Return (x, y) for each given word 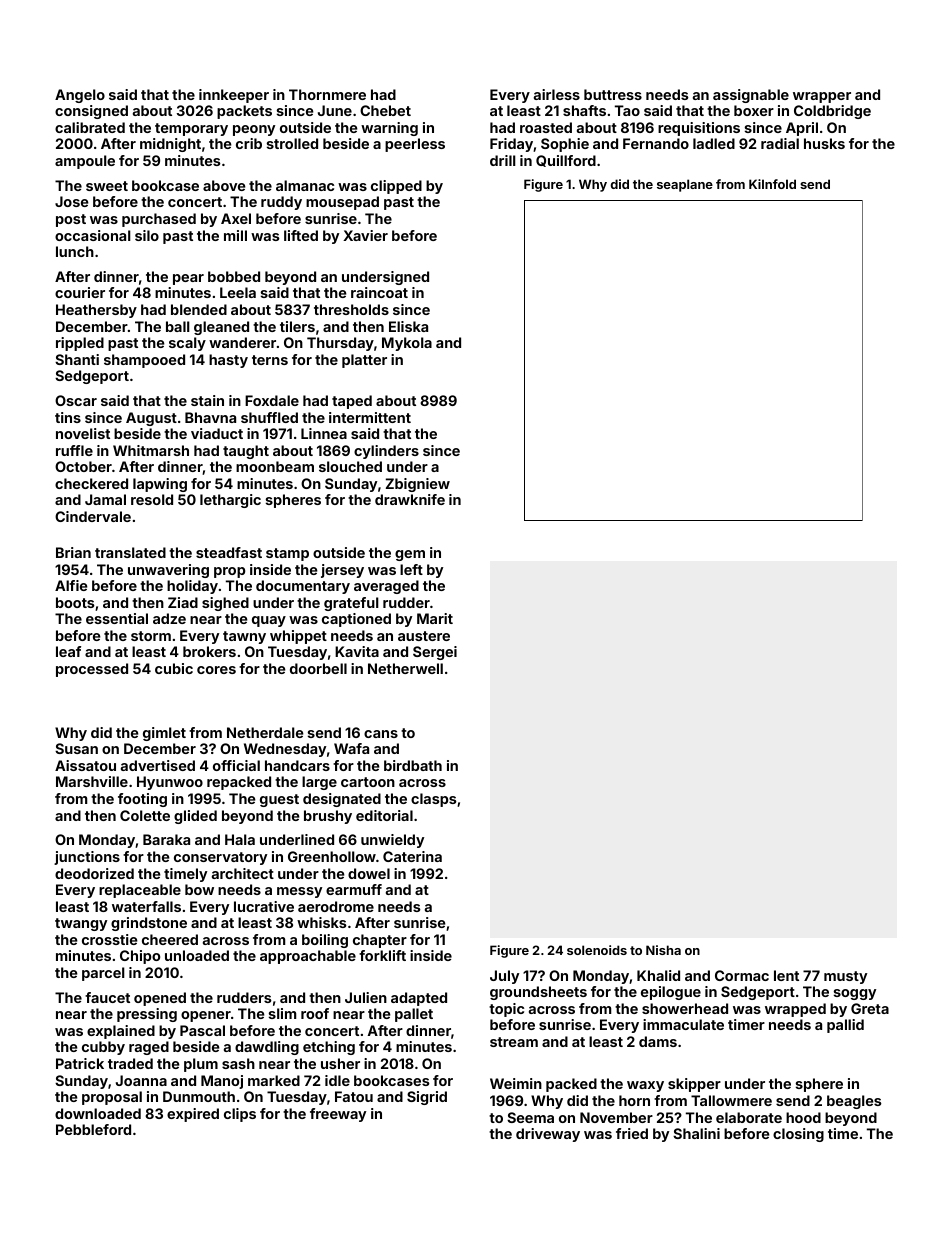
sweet (107, 186)
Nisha (663, 950)
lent (786, 975)
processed (92, 670)
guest (279, 800)
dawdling (267, 1048)
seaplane (685, 185)
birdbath (413, 765)
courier (80, 292)
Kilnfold (772, 184)
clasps (434, 800)
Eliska (408, 326)
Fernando (656, 143)
